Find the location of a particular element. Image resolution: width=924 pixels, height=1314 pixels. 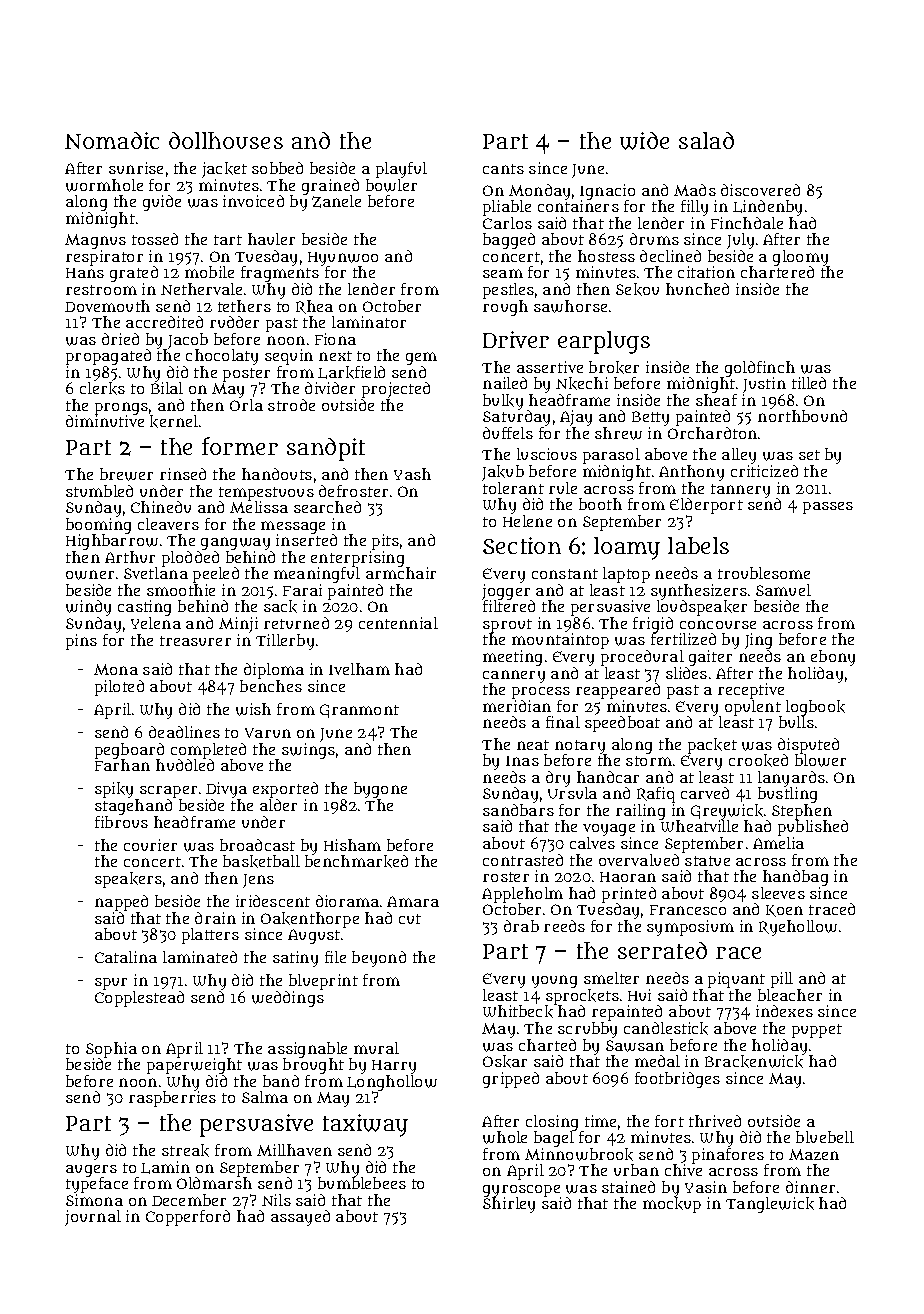

searched is located at coordinates (327, 507).
